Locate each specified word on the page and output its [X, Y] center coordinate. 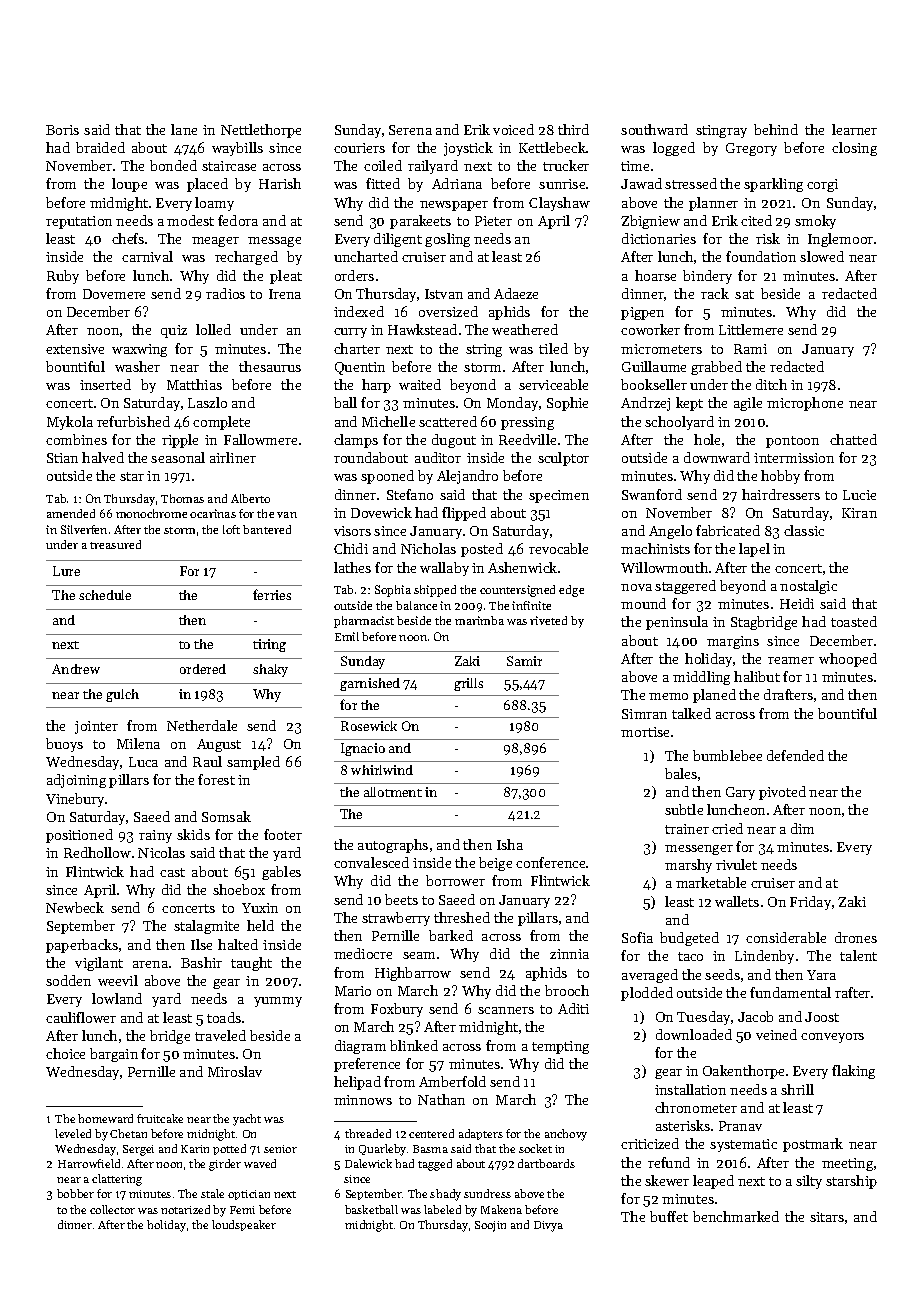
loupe [129, 185]
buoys [64, 745]
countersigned [517, 591]
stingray [721, 131]
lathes [352, 567]
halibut [757, 676]
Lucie [859, 495]
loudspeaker [244, 1225]
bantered [267, 529]
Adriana [457, 183]
